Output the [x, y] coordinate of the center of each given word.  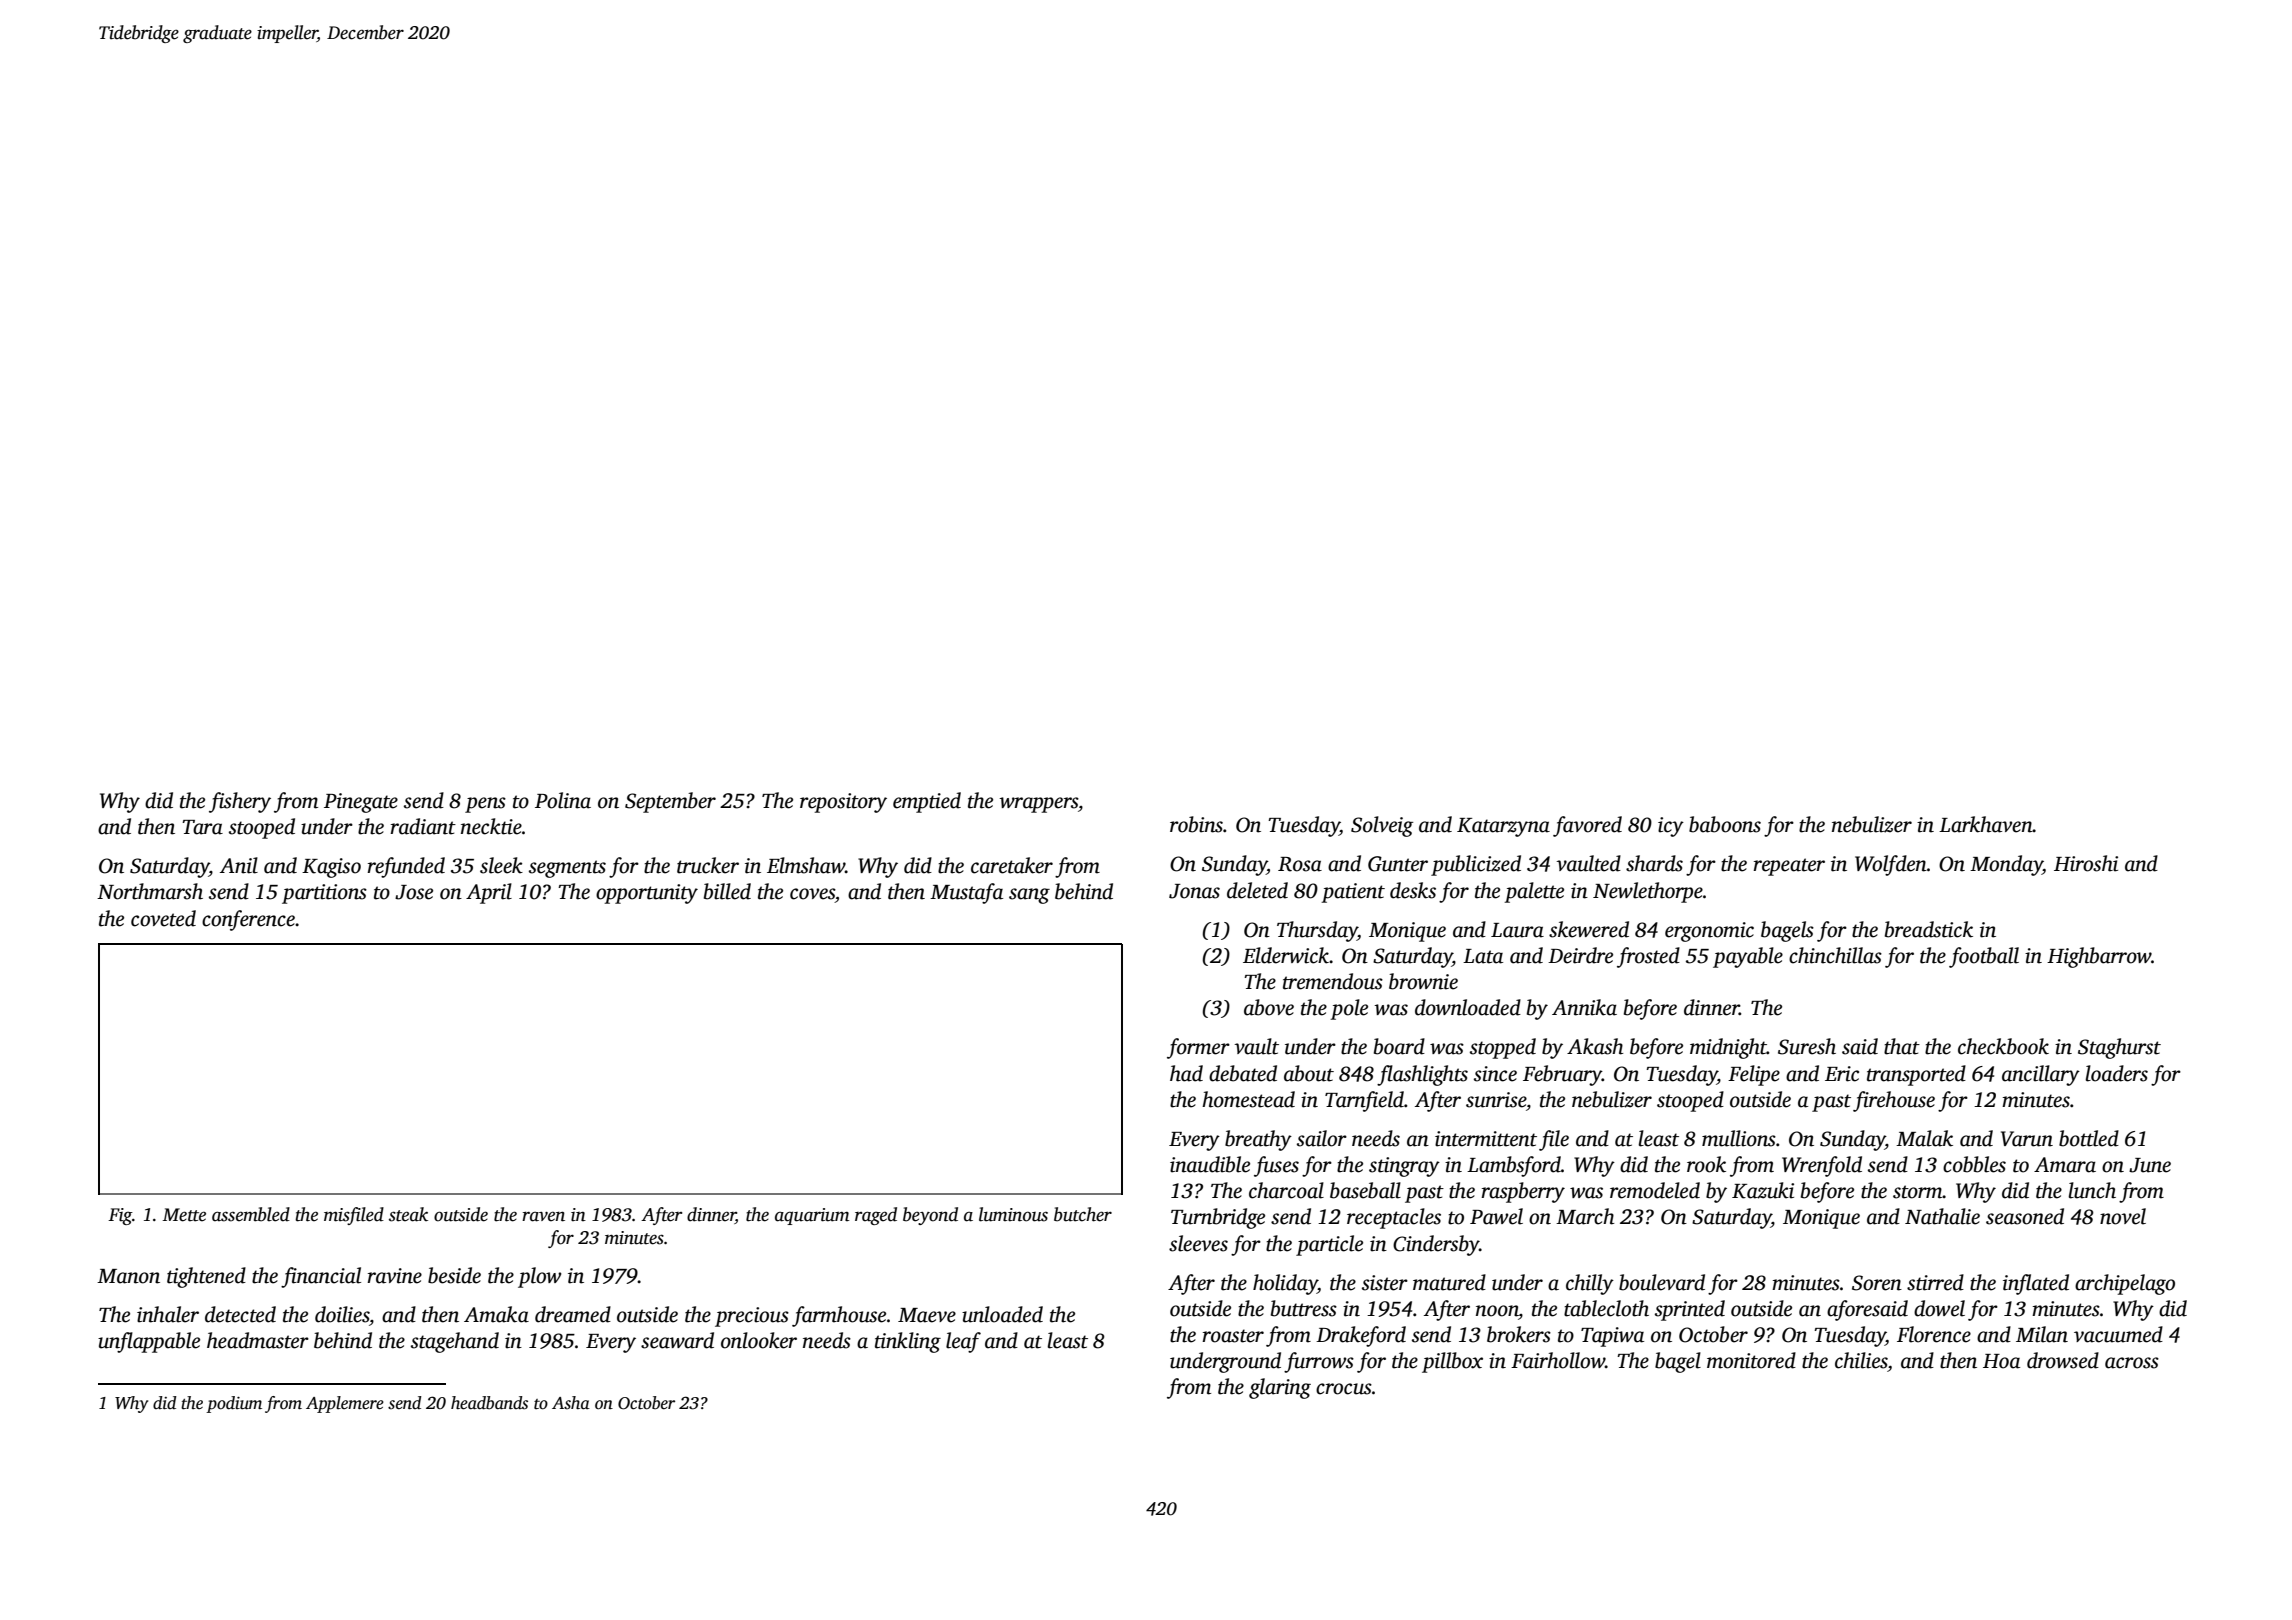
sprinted [1690, 1310]
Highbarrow [2099, 957]
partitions [324, 894]
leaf [963, 1342]
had [1186, 1073]
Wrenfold [1822, 1166]
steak [408, 1214]
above [1269, 1007]
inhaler [168, 1314]
